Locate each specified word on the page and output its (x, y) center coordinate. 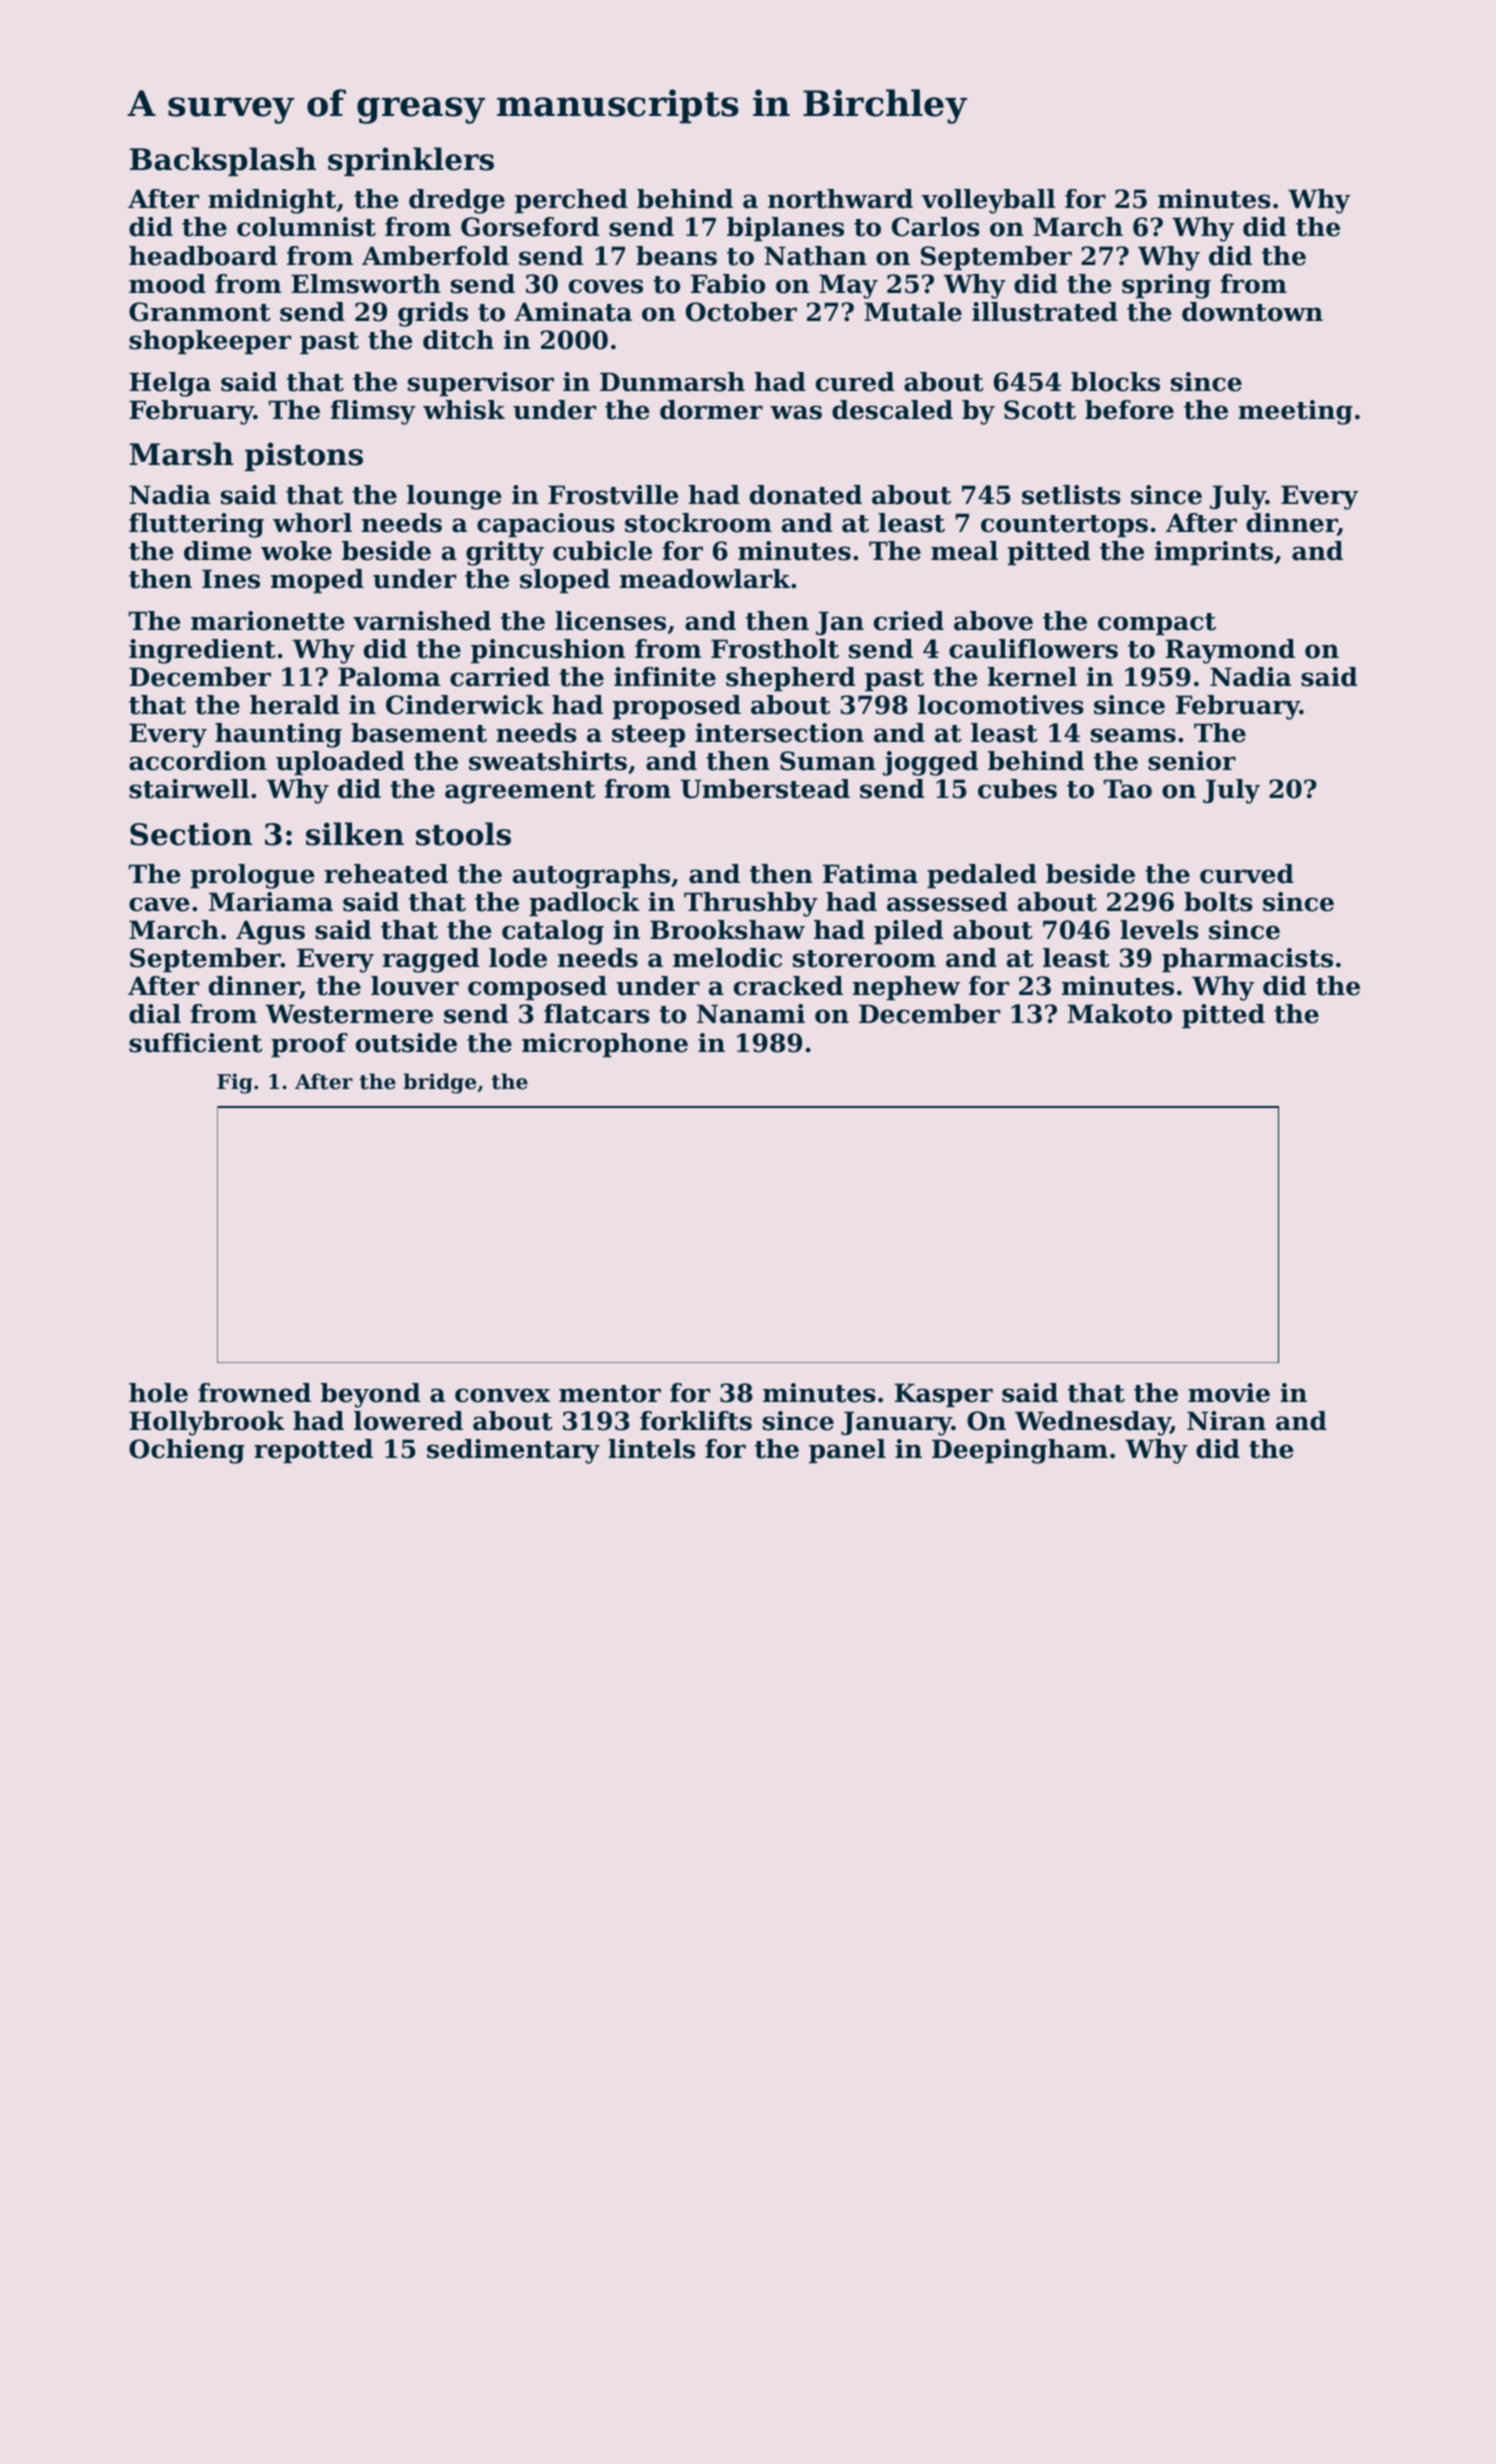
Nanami (751, 1014)
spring (1166, 286)
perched (571, 201)
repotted (313, 1451)
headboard (203, 256)
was (796, 412)
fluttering (196, 525)
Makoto (1120, 1014)
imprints (1214, 553)
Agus (270, 932)
